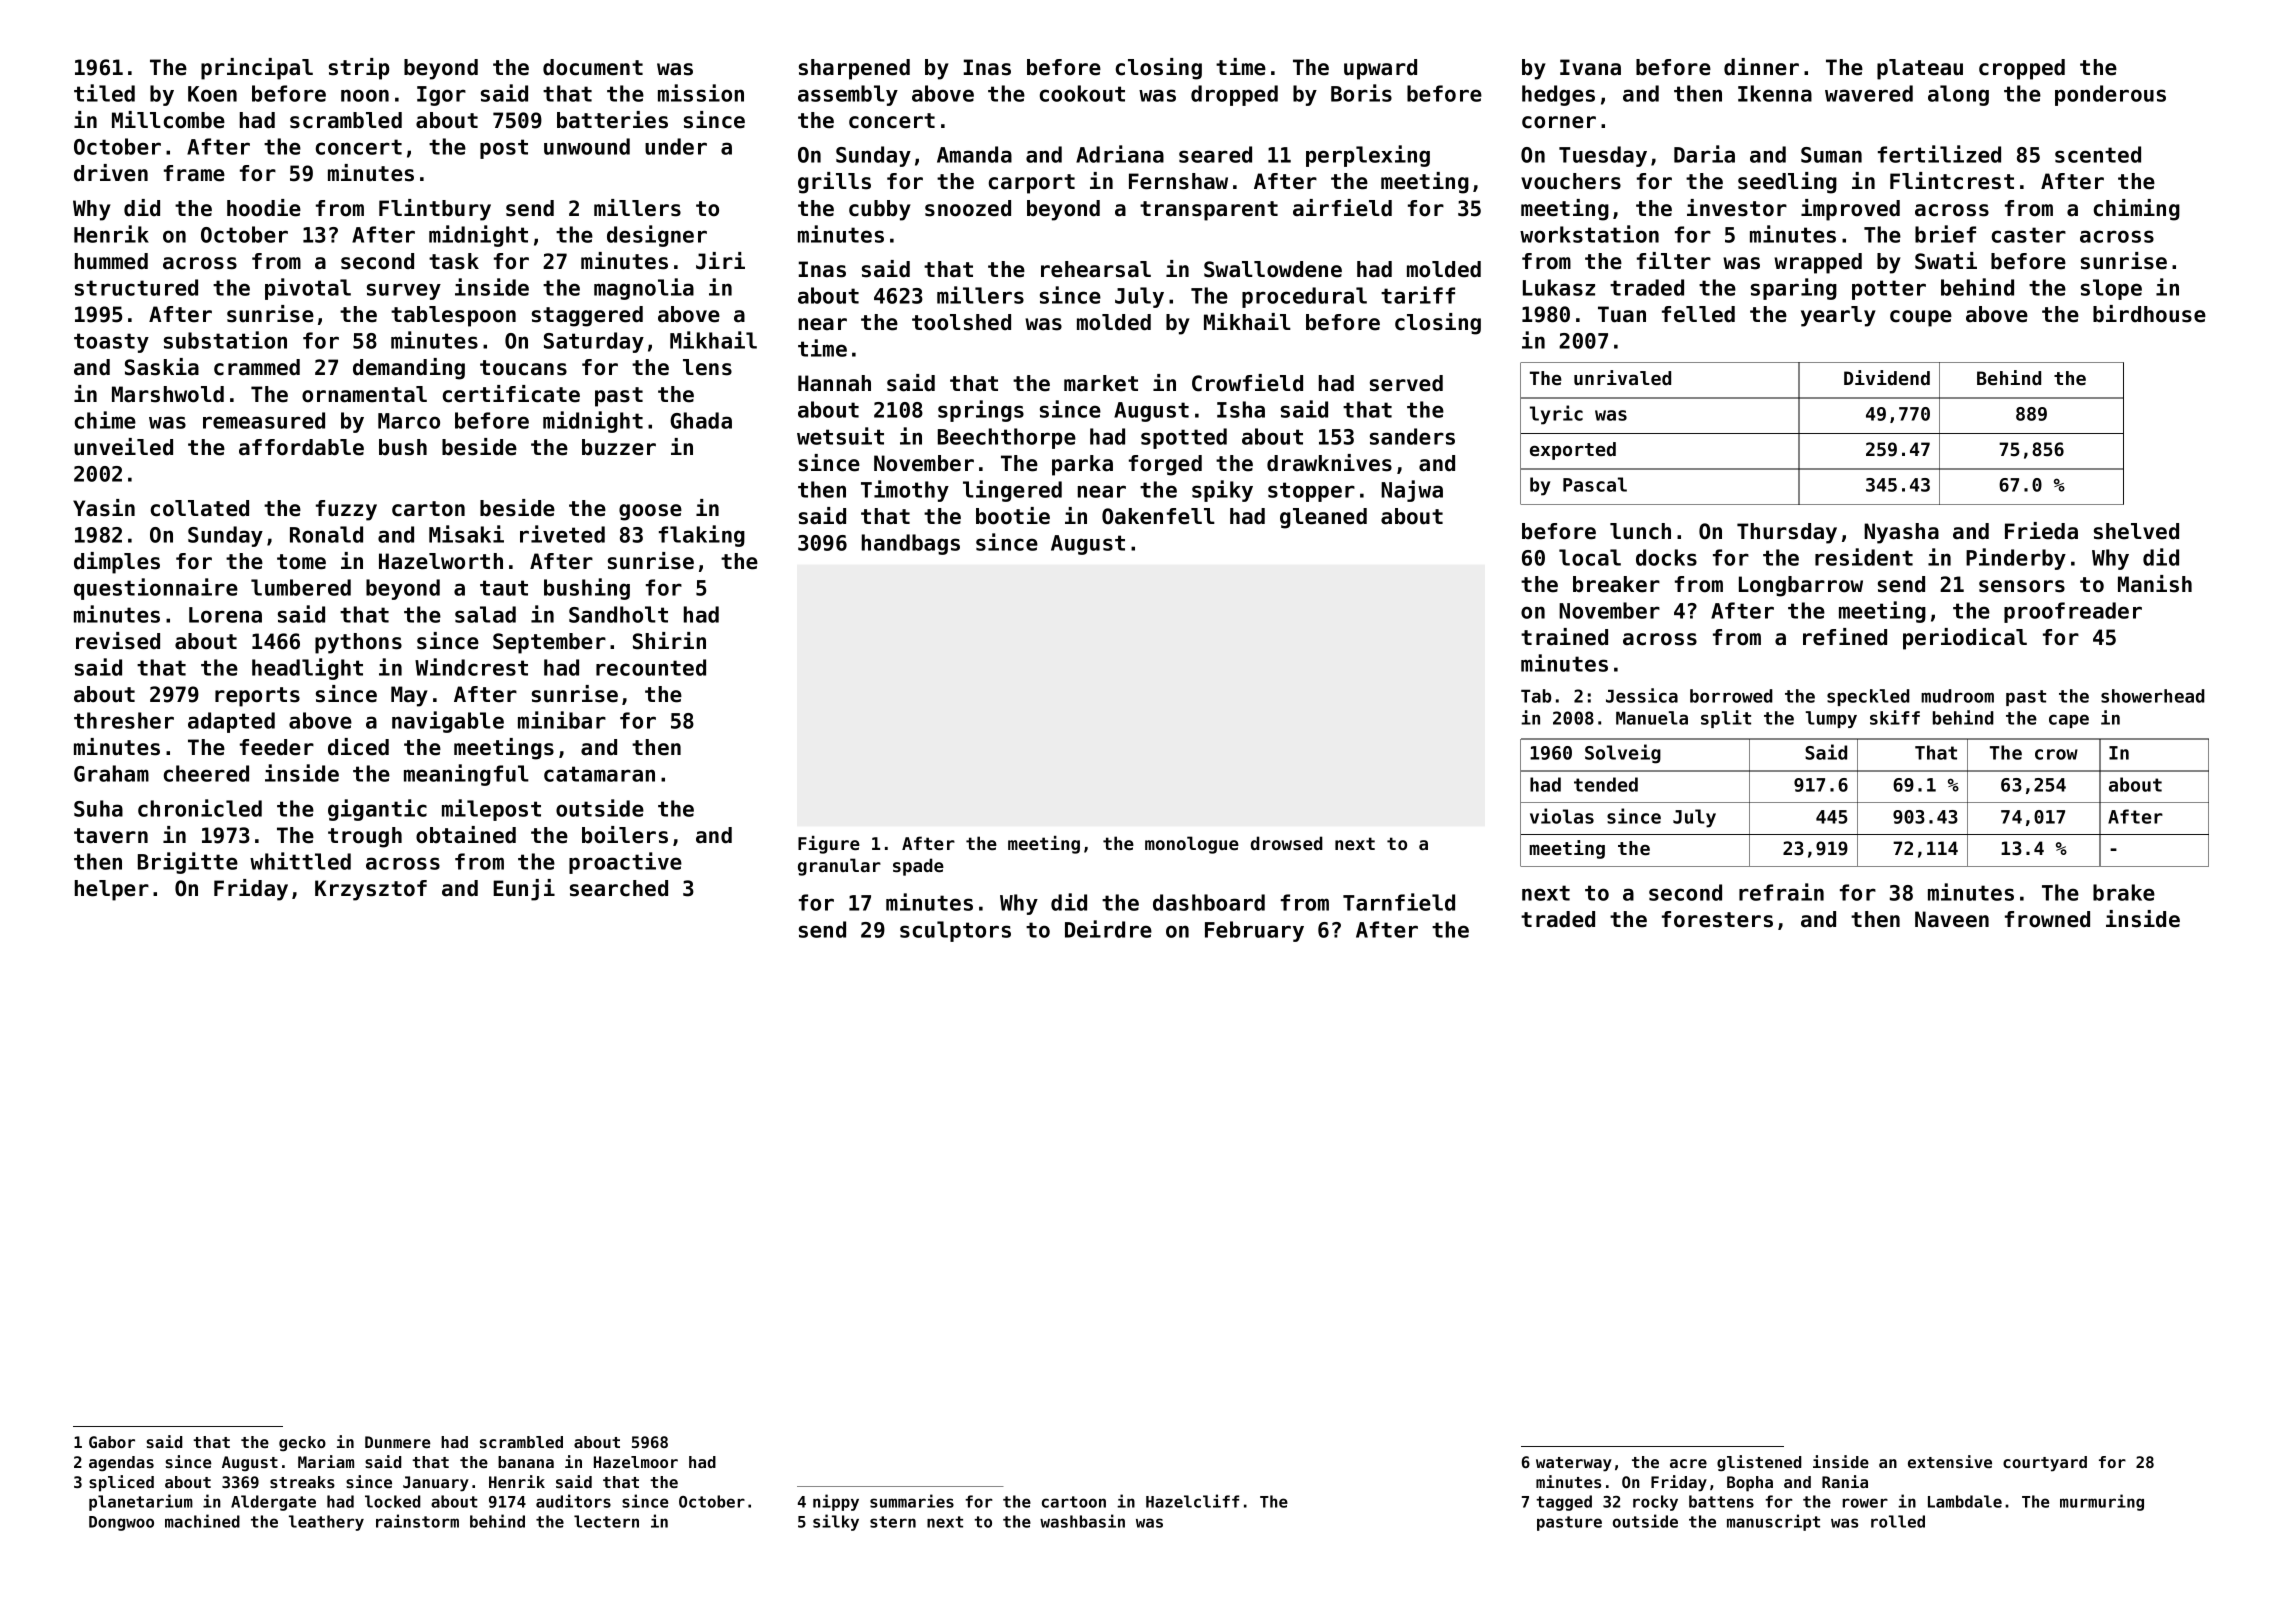 The image size is (2282, 1614). Describe the element at coordinates (1921, 318) in the document. I see `coupe` at that location.
